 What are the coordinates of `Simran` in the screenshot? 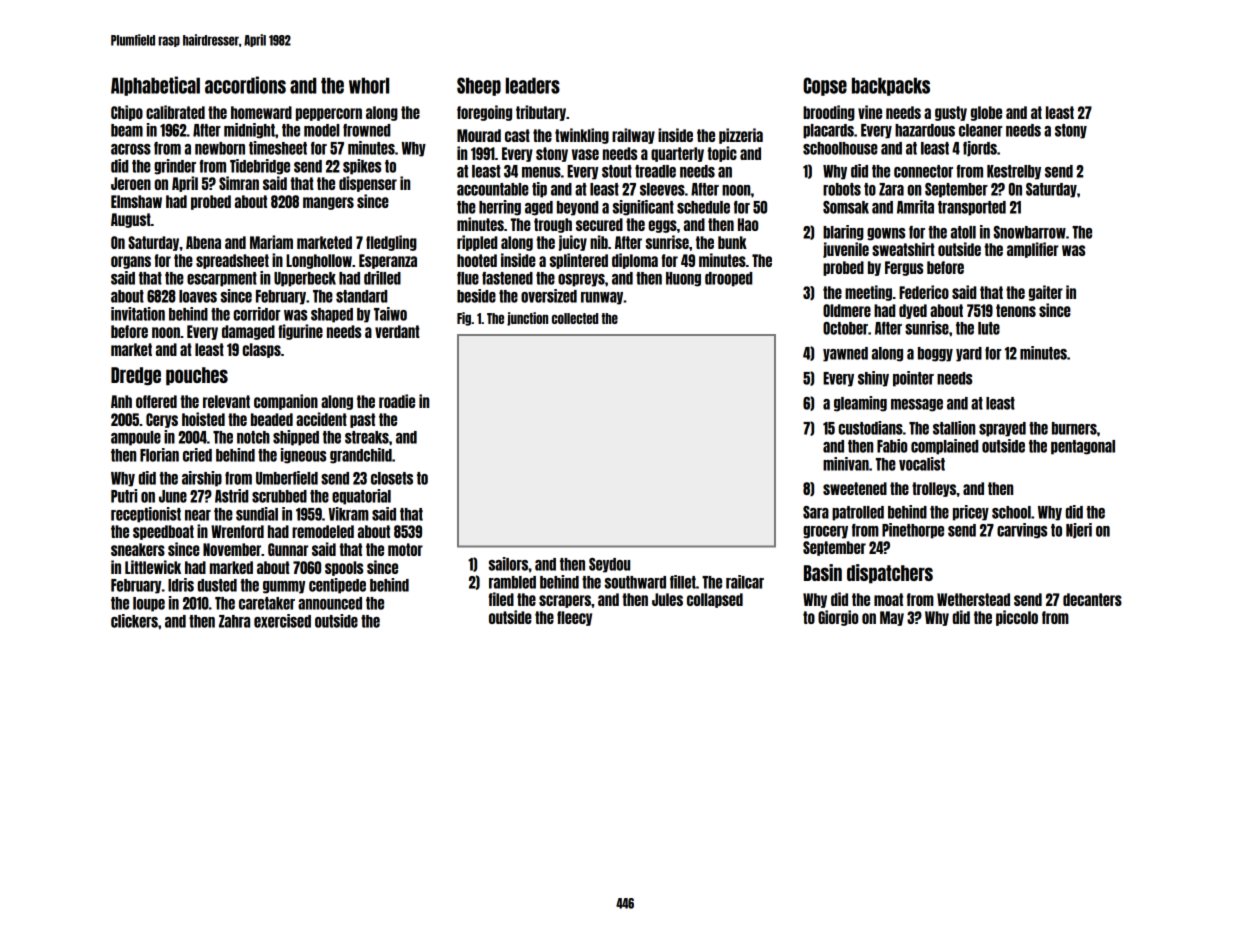 It's located at (239, 183).
